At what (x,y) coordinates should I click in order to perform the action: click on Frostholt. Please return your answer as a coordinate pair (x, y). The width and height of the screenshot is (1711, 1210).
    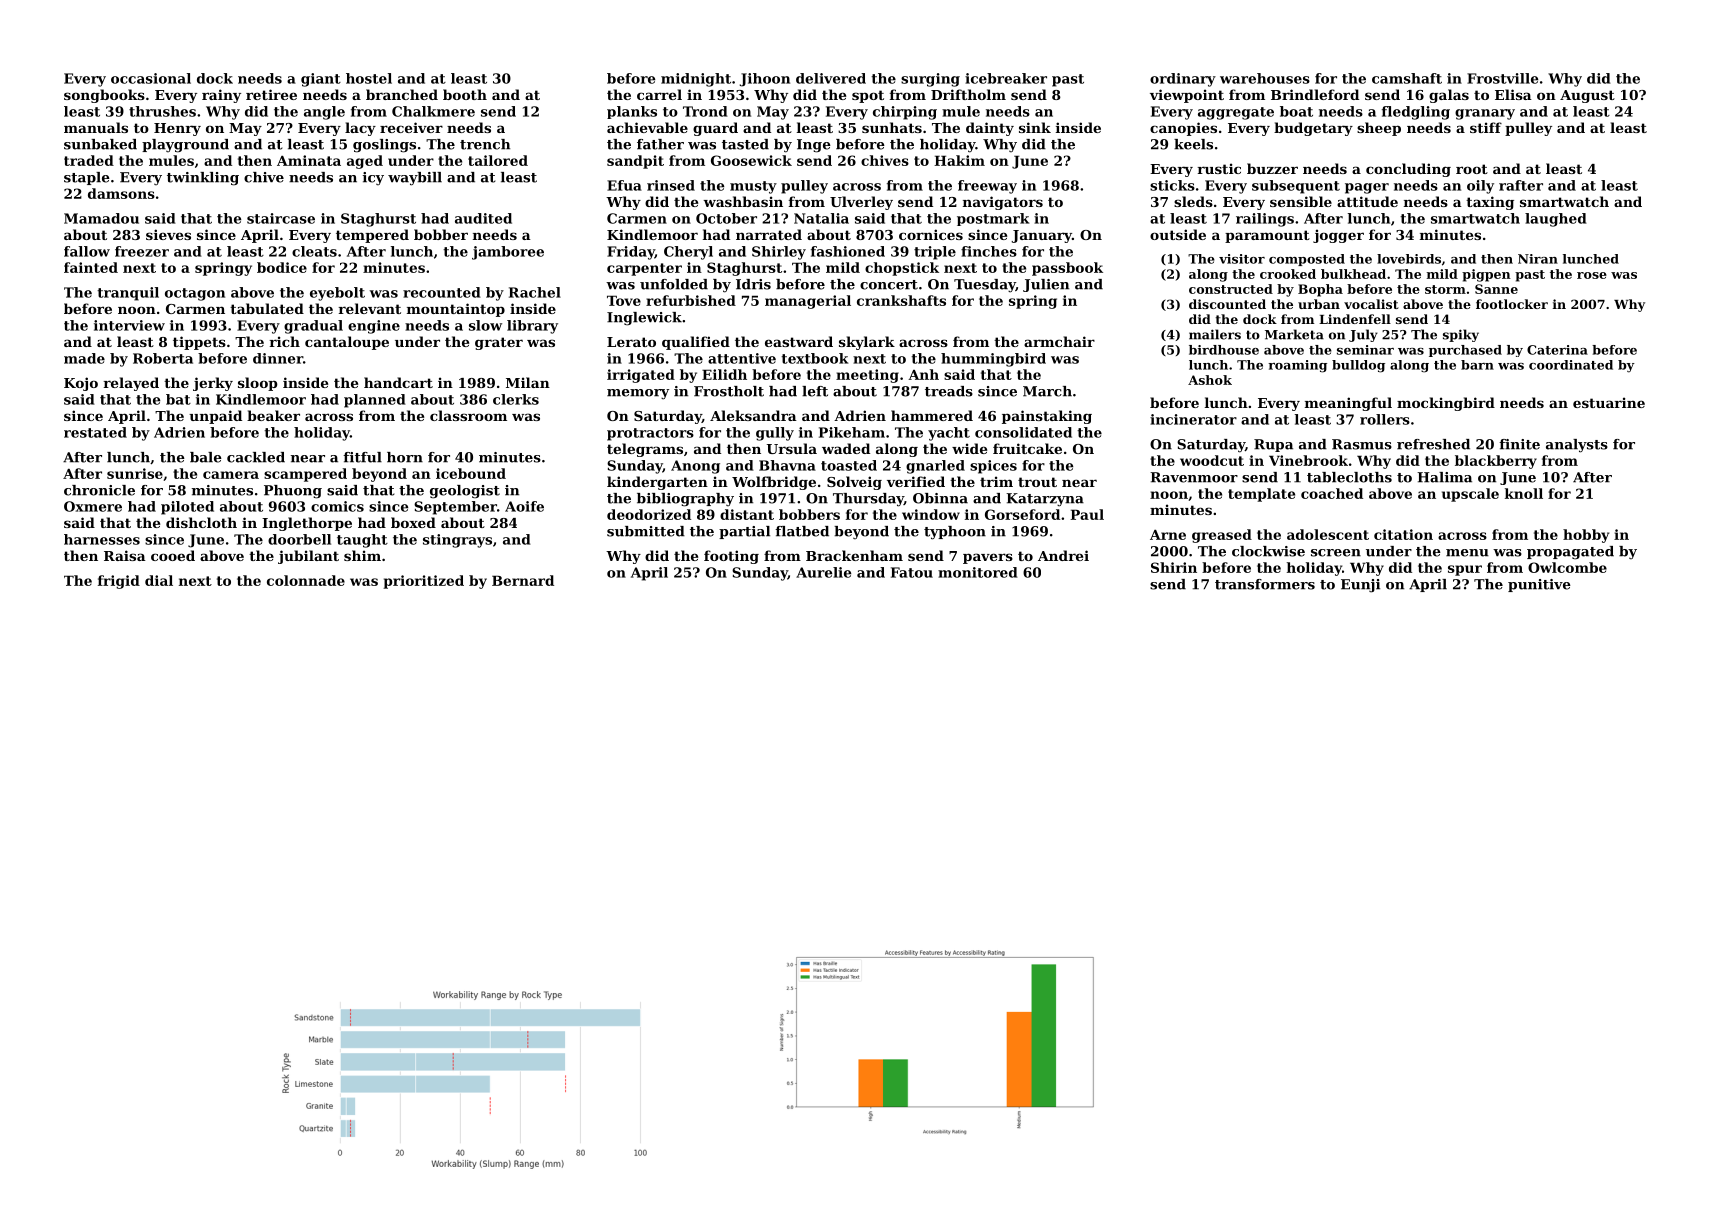
    Looking at the image, I should click on (729, 391).
